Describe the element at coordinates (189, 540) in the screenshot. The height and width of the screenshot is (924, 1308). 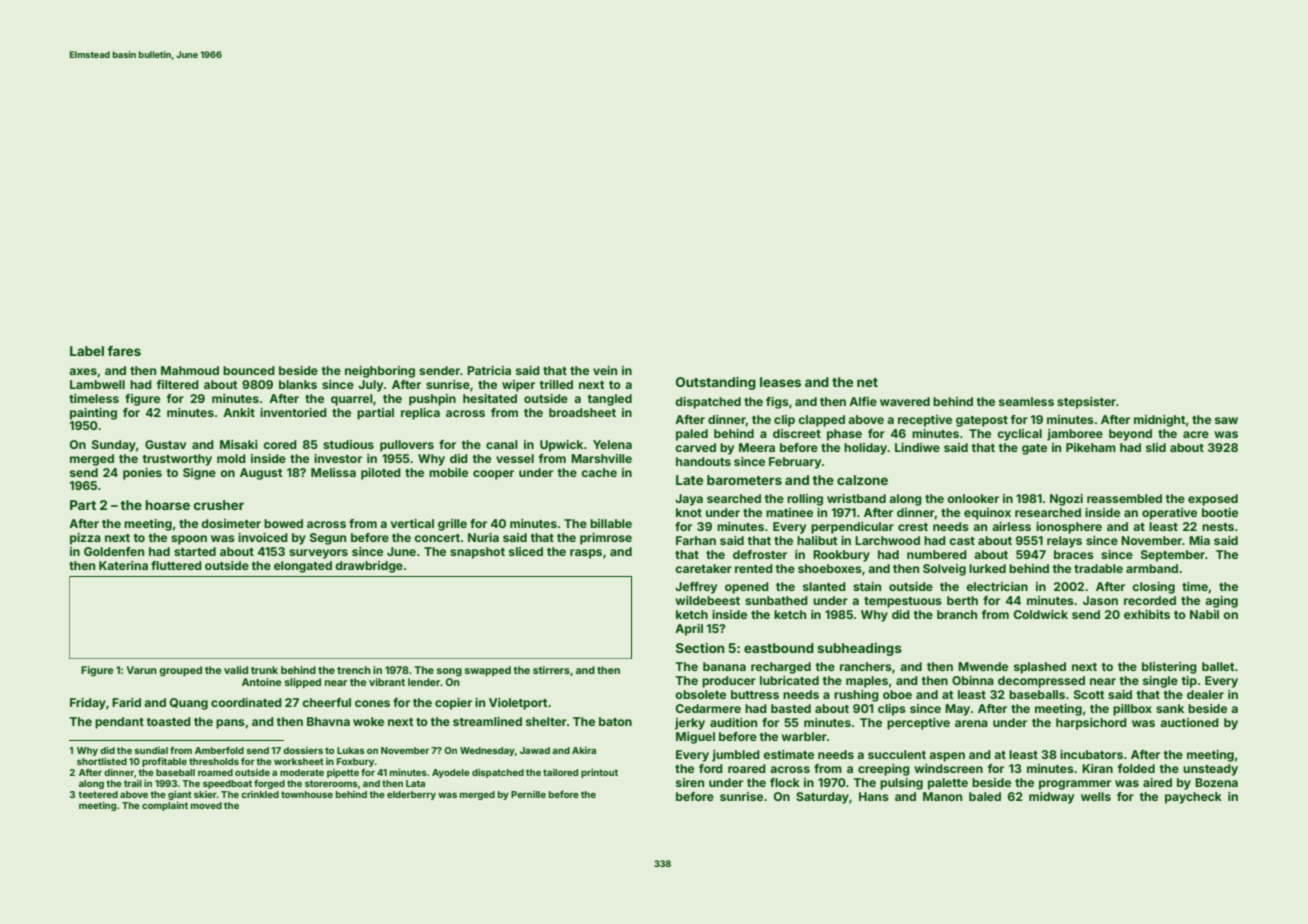
I see `spoon` at that location.
